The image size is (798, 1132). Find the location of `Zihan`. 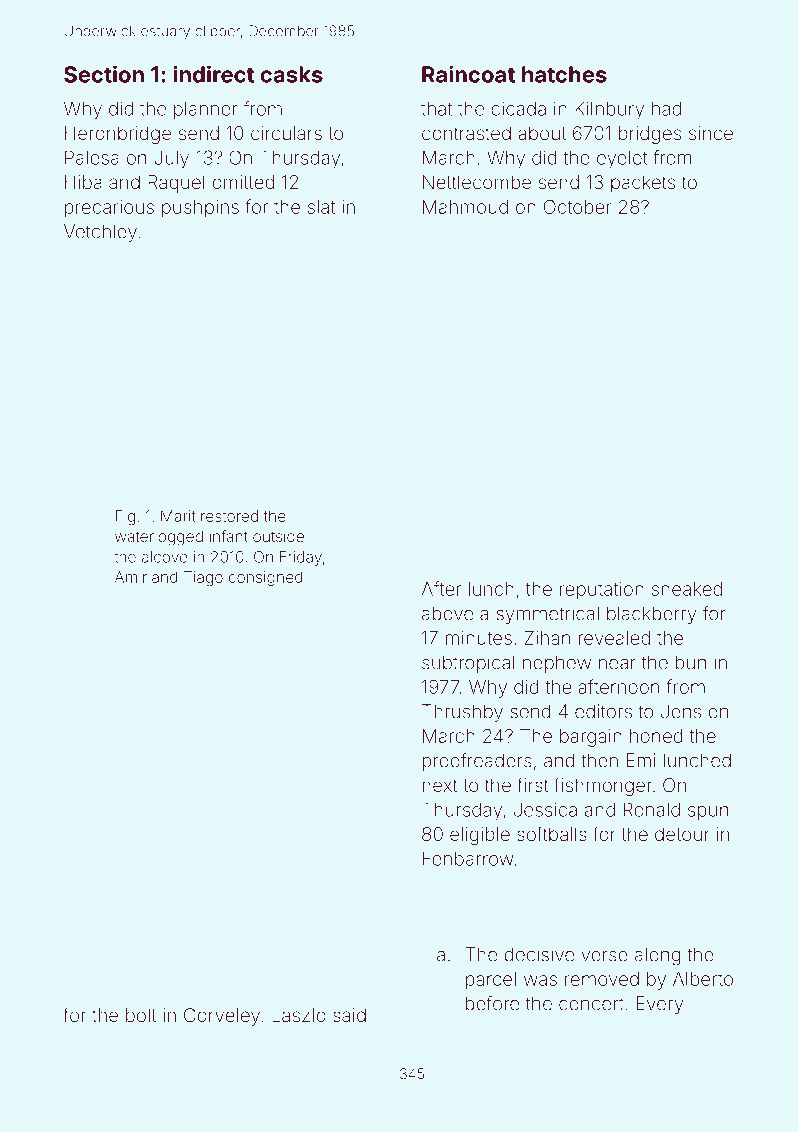

Zihan is located at coordinates (547, 638).
